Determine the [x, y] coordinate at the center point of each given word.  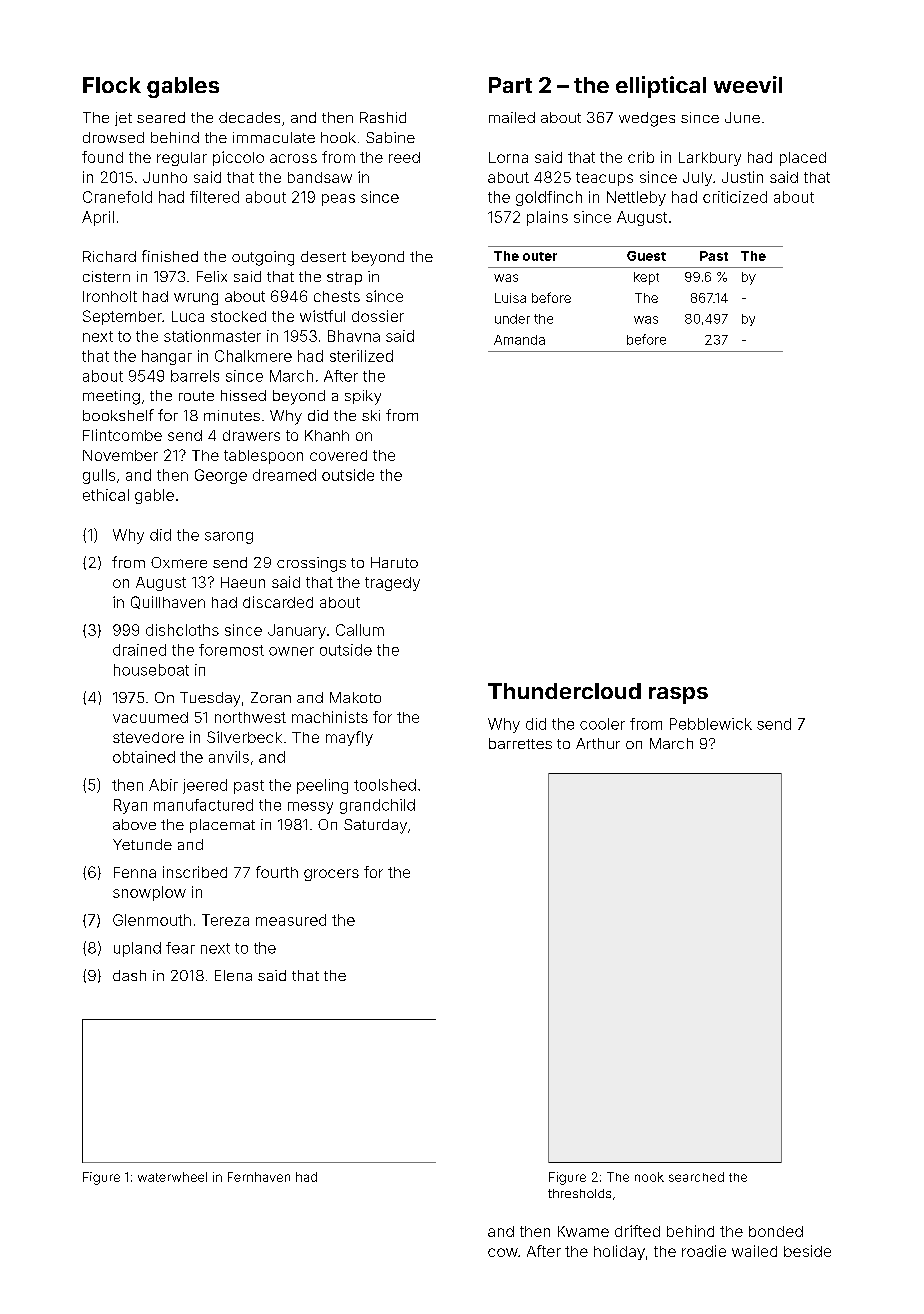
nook [649, 1177]
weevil [748, 84]
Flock [112, 85]
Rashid [383, 117]
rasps [678, 695]
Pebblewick [711, 724]
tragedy [392, 584]
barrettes [520, 743]
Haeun [243, 582]
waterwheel [172, 1177]
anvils [229, 757]
